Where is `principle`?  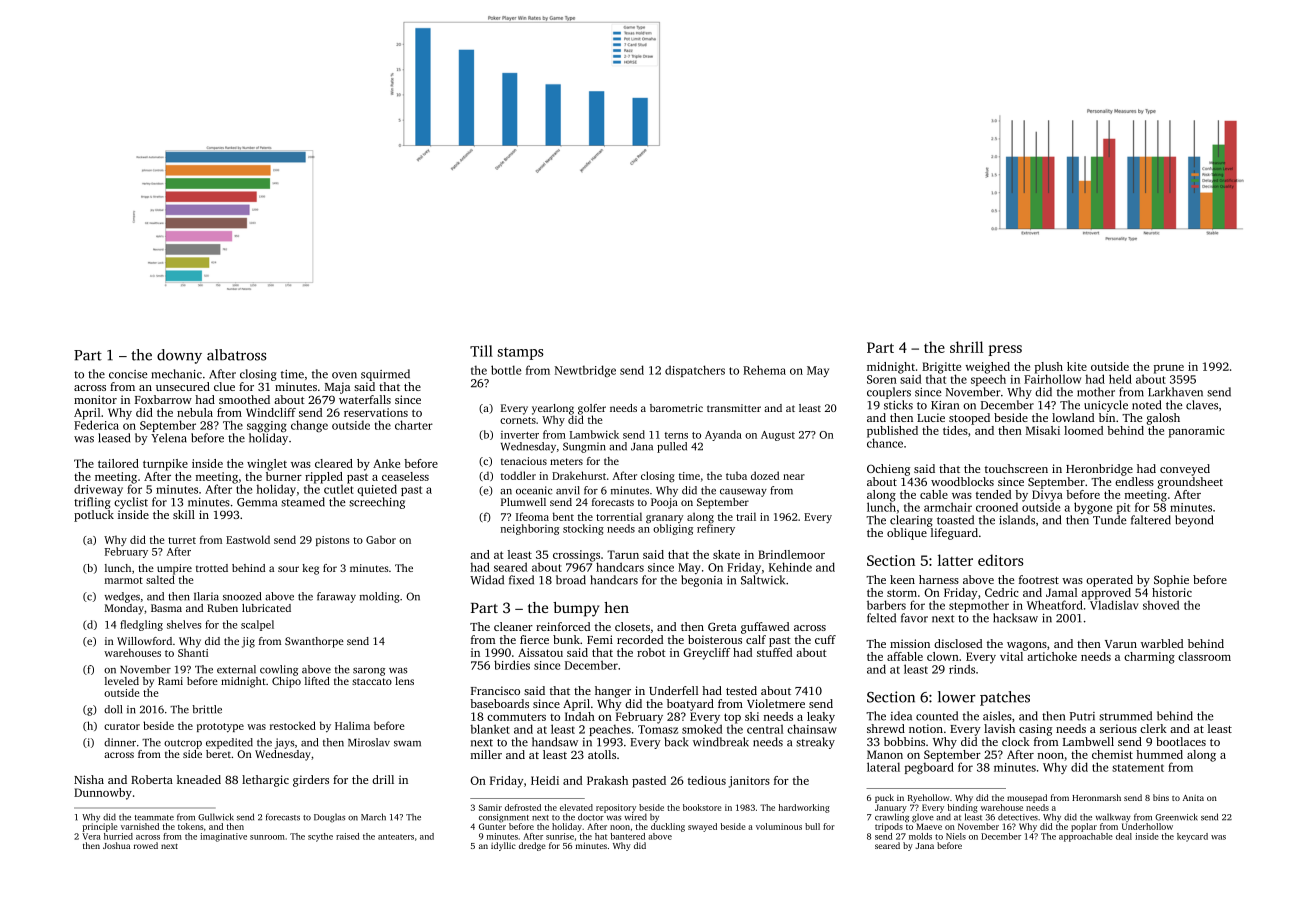 principle is located at coordinates (100, 827).
